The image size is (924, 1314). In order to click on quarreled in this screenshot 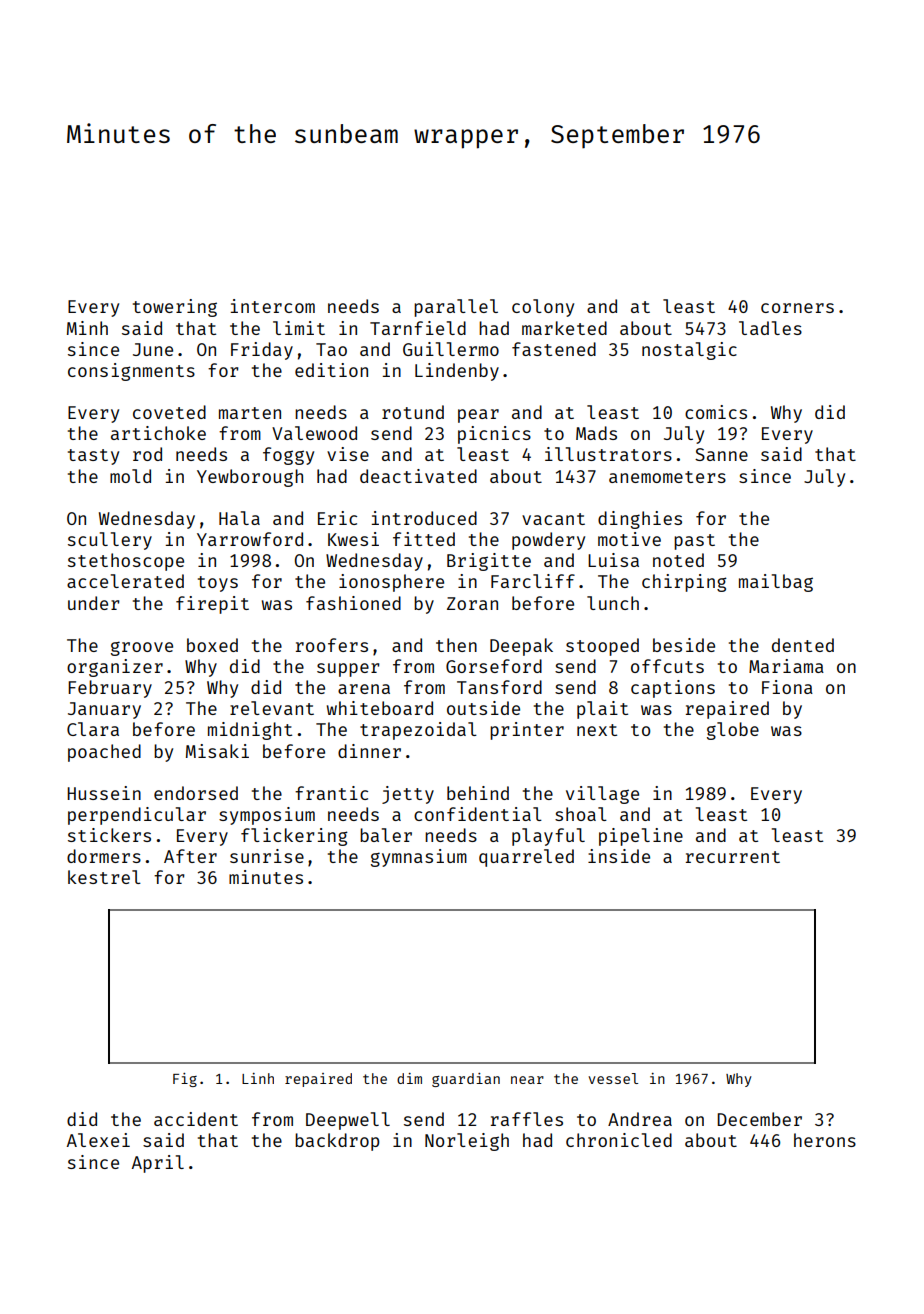, I will do `click(526, 858)`.
